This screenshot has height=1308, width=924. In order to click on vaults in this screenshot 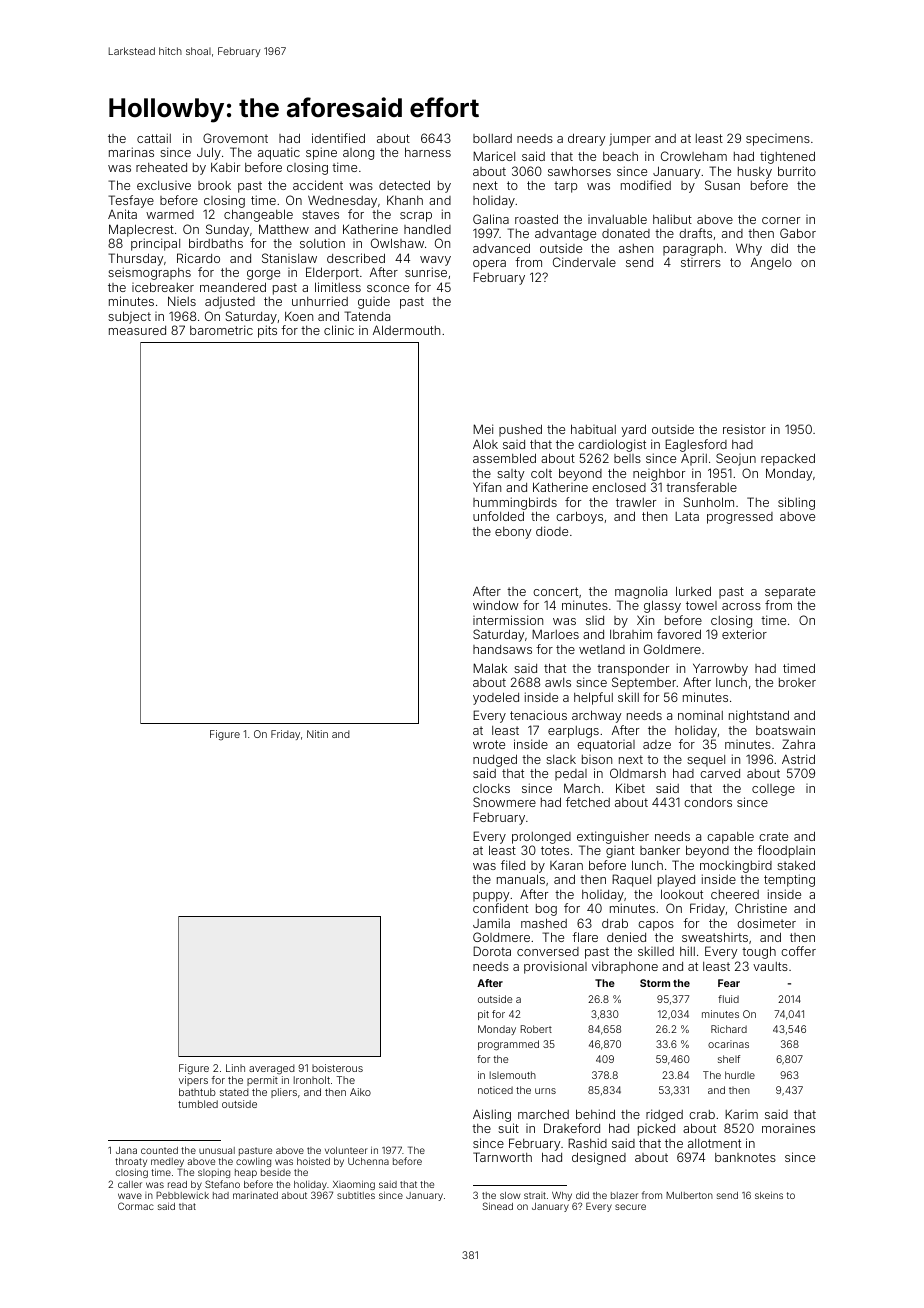, I will do `click(770, 966)`.
